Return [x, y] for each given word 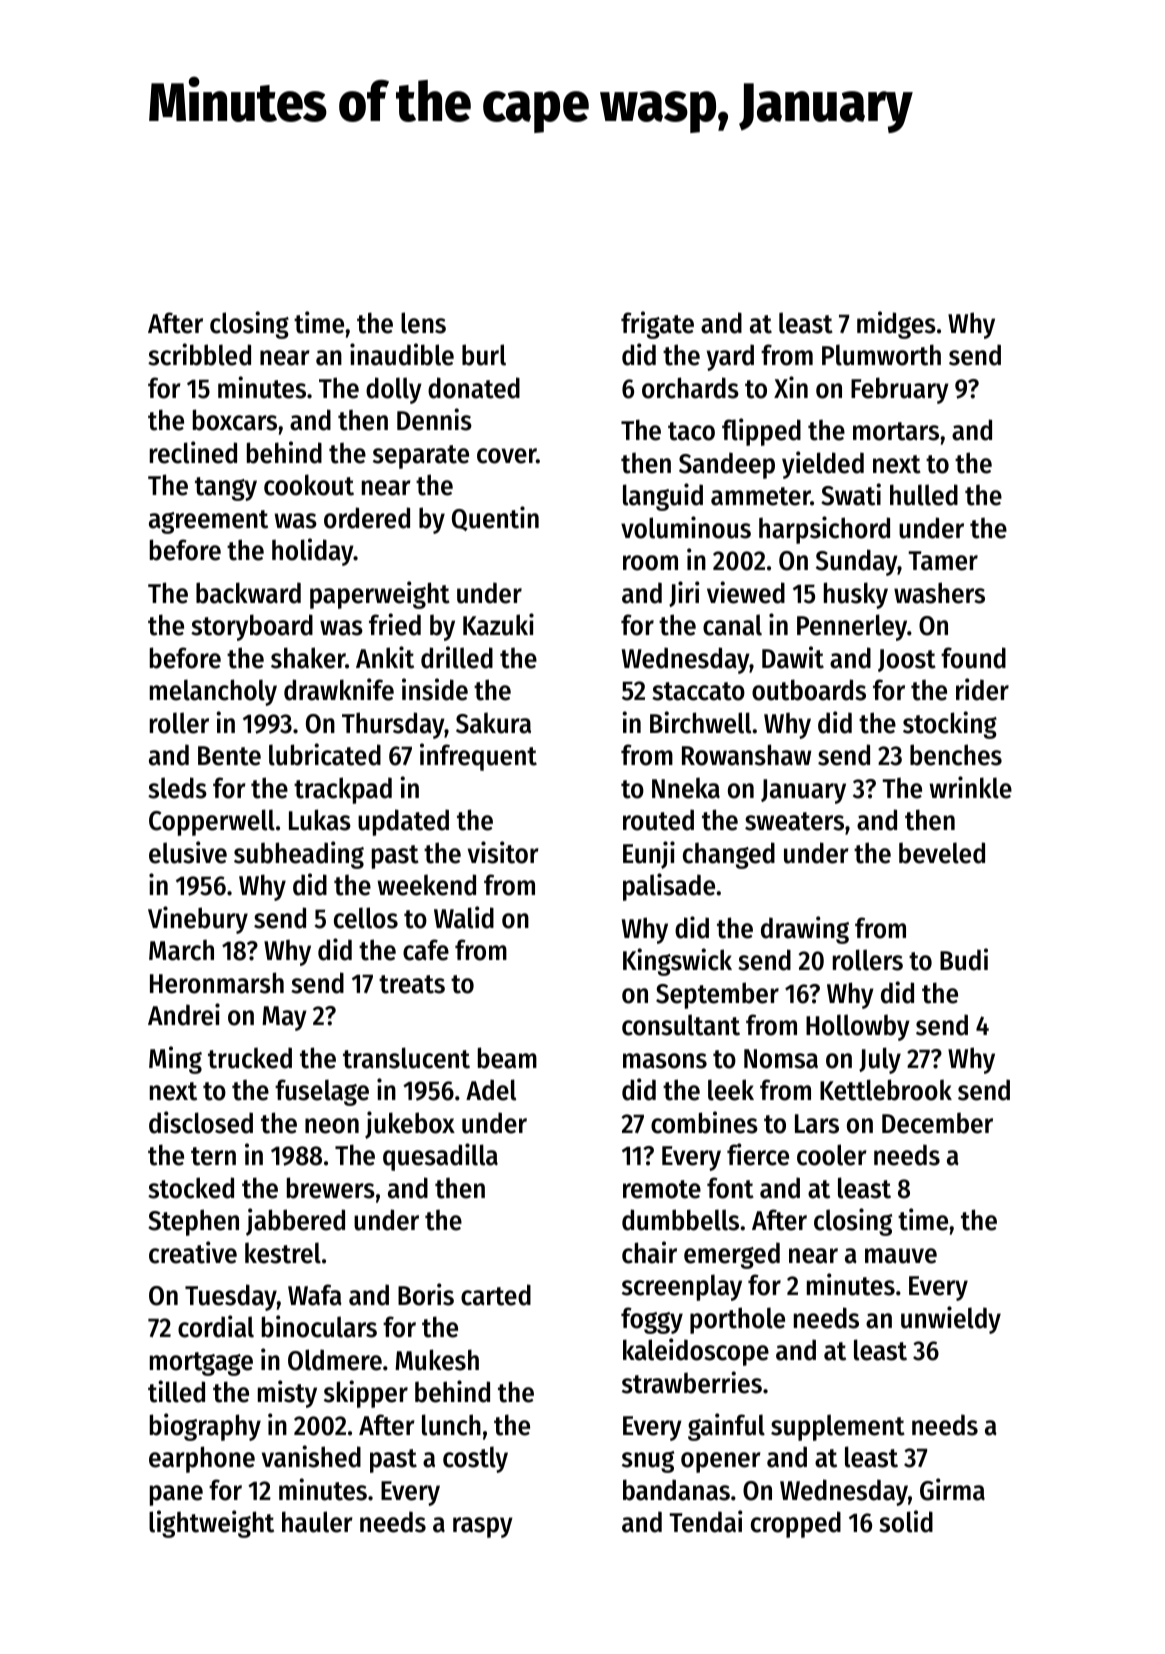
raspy [483, 1527]
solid [906, 1521]
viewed [746, 592]
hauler [317, 1522]
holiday [313, 552]
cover [506, 456]
